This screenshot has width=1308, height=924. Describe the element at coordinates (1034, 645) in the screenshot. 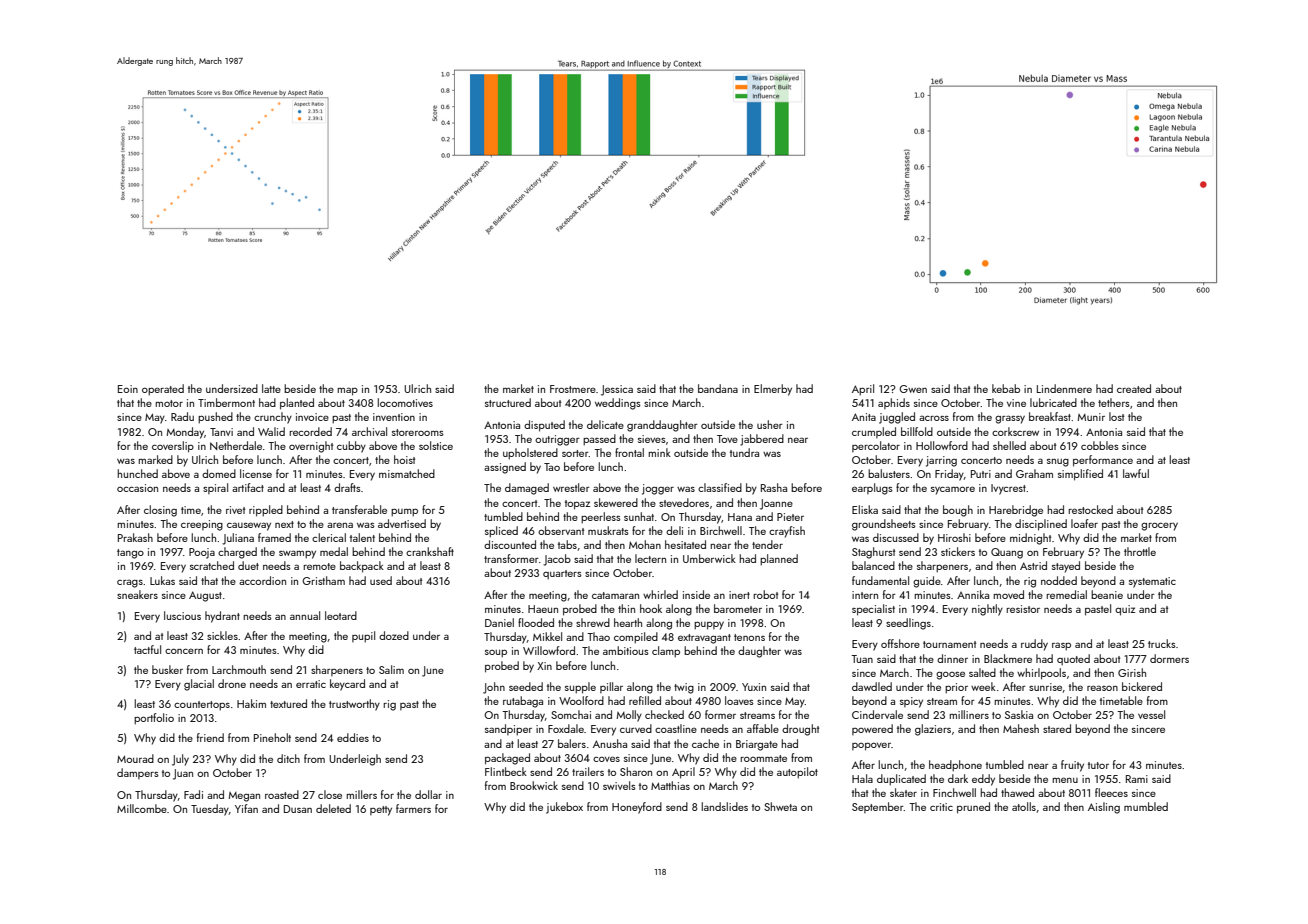

I see `ruddy` at that location.
